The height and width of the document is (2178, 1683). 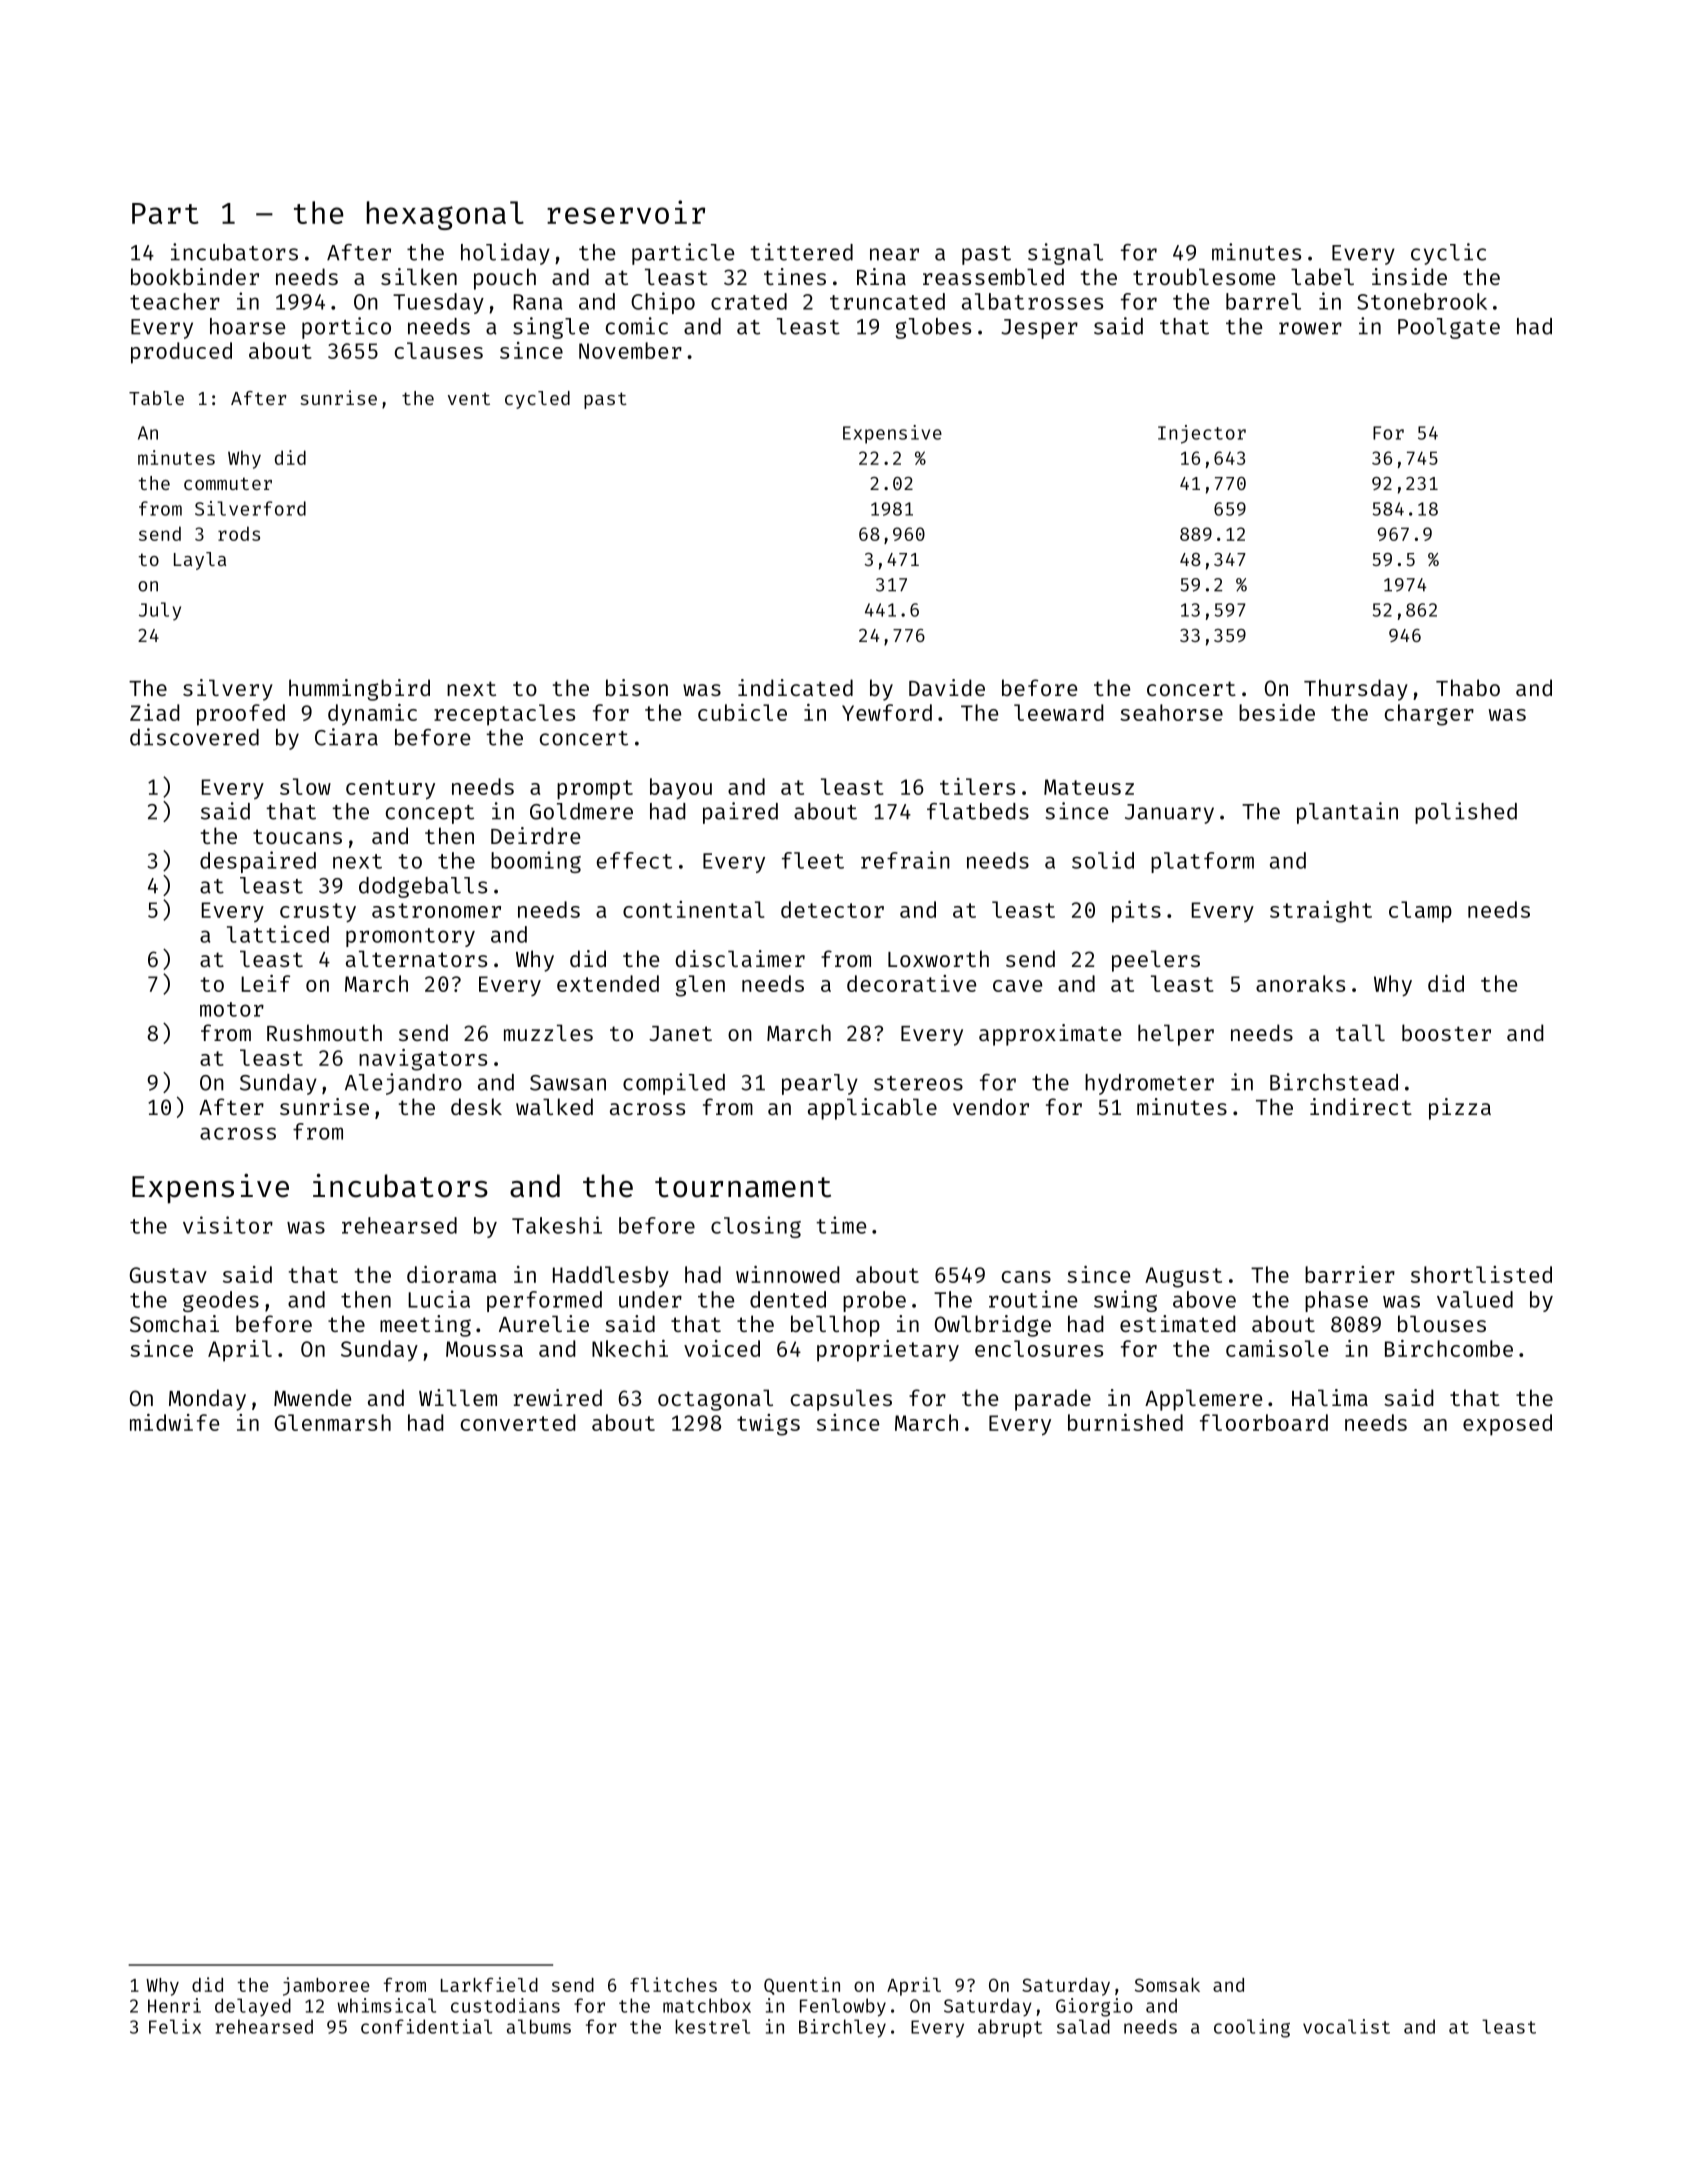 I want to click on rods, so click(x=239, y=533).
